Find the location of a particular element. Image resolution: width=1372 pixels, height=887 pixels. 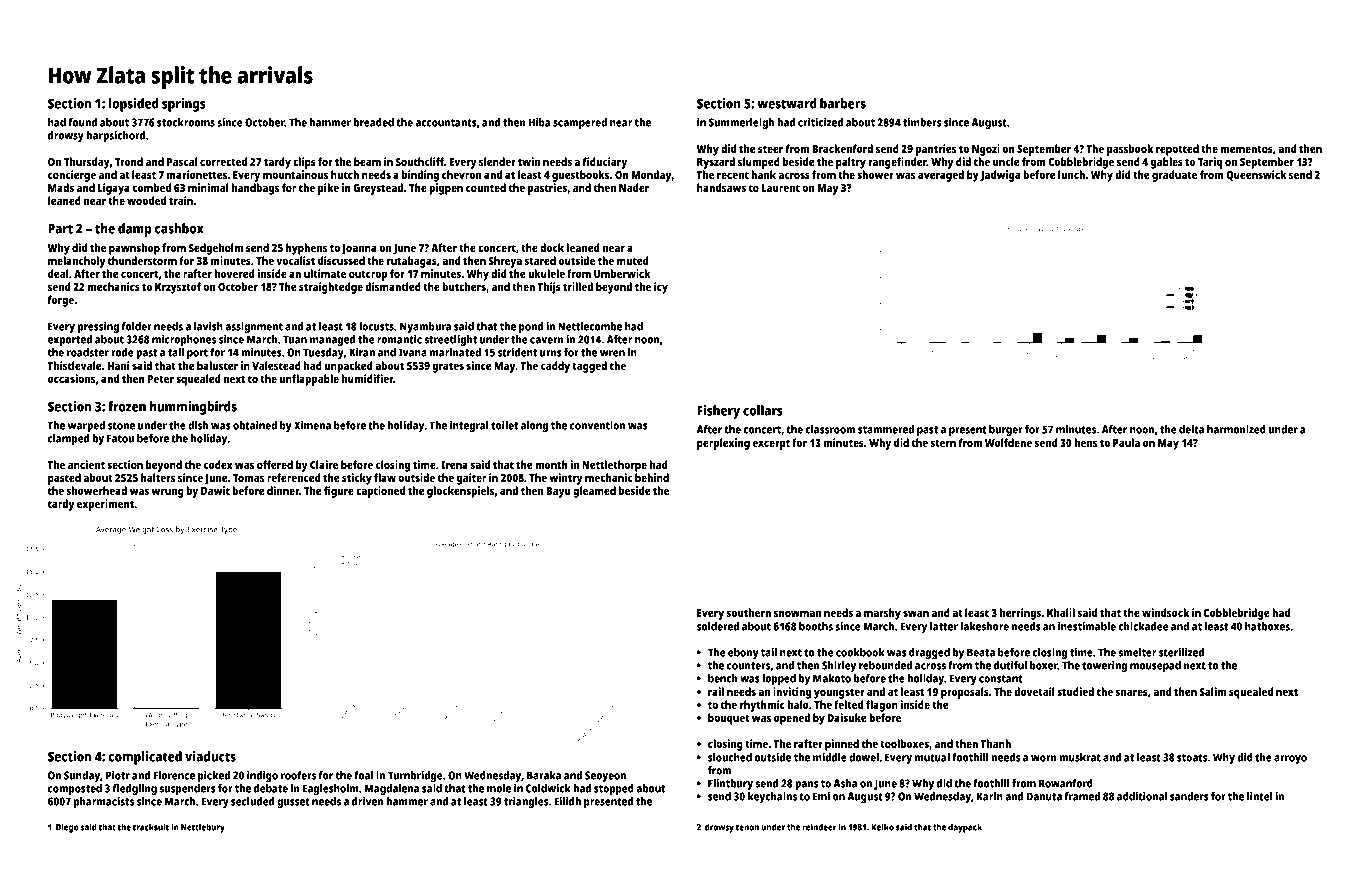

stockrooms is located at coordinates (186, 122).
